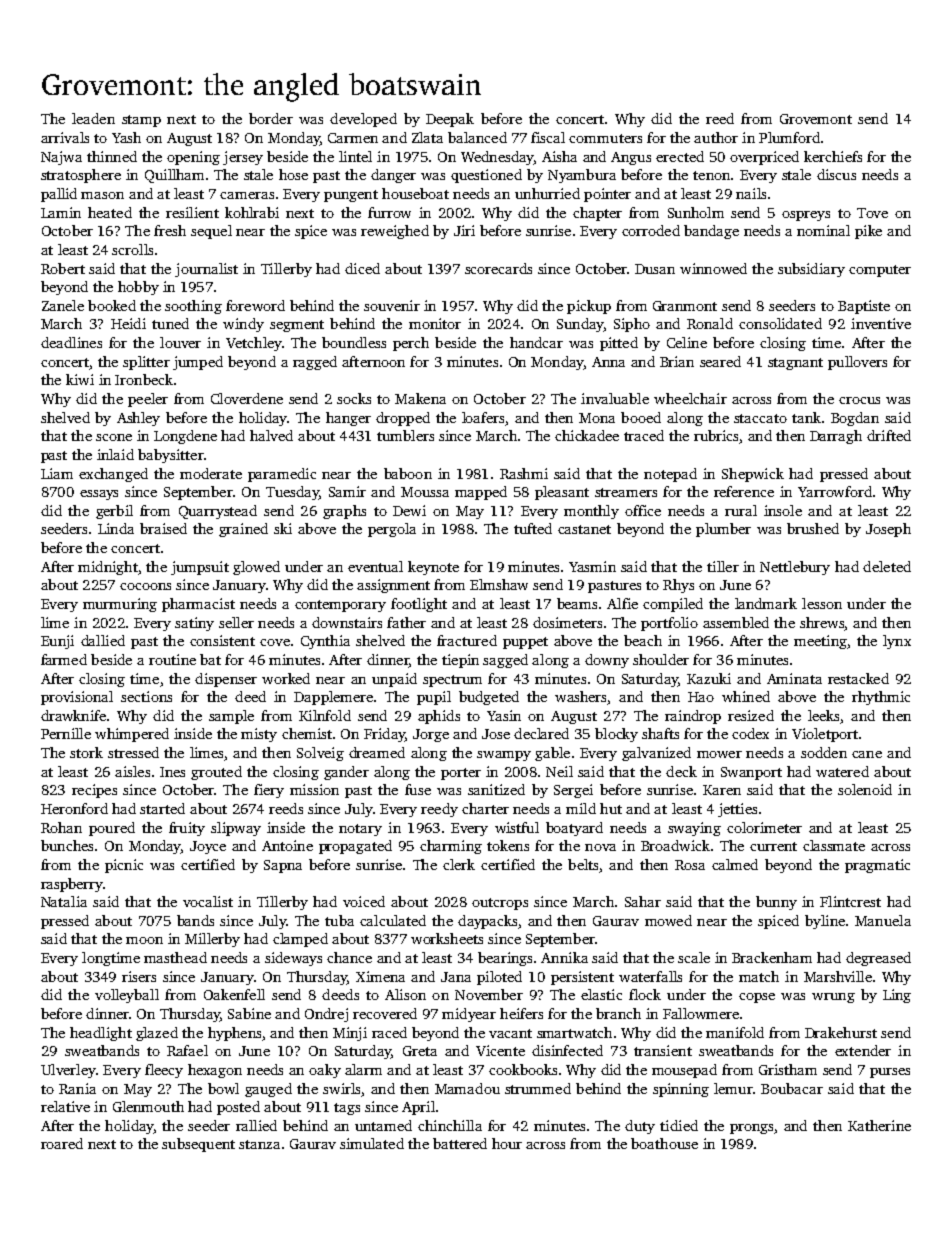 This screenshot has width=952, height=1233. What do you see at coordinates (393, 920) in the screenshot?
I see `calculated` at bounding box center [393, 920].
